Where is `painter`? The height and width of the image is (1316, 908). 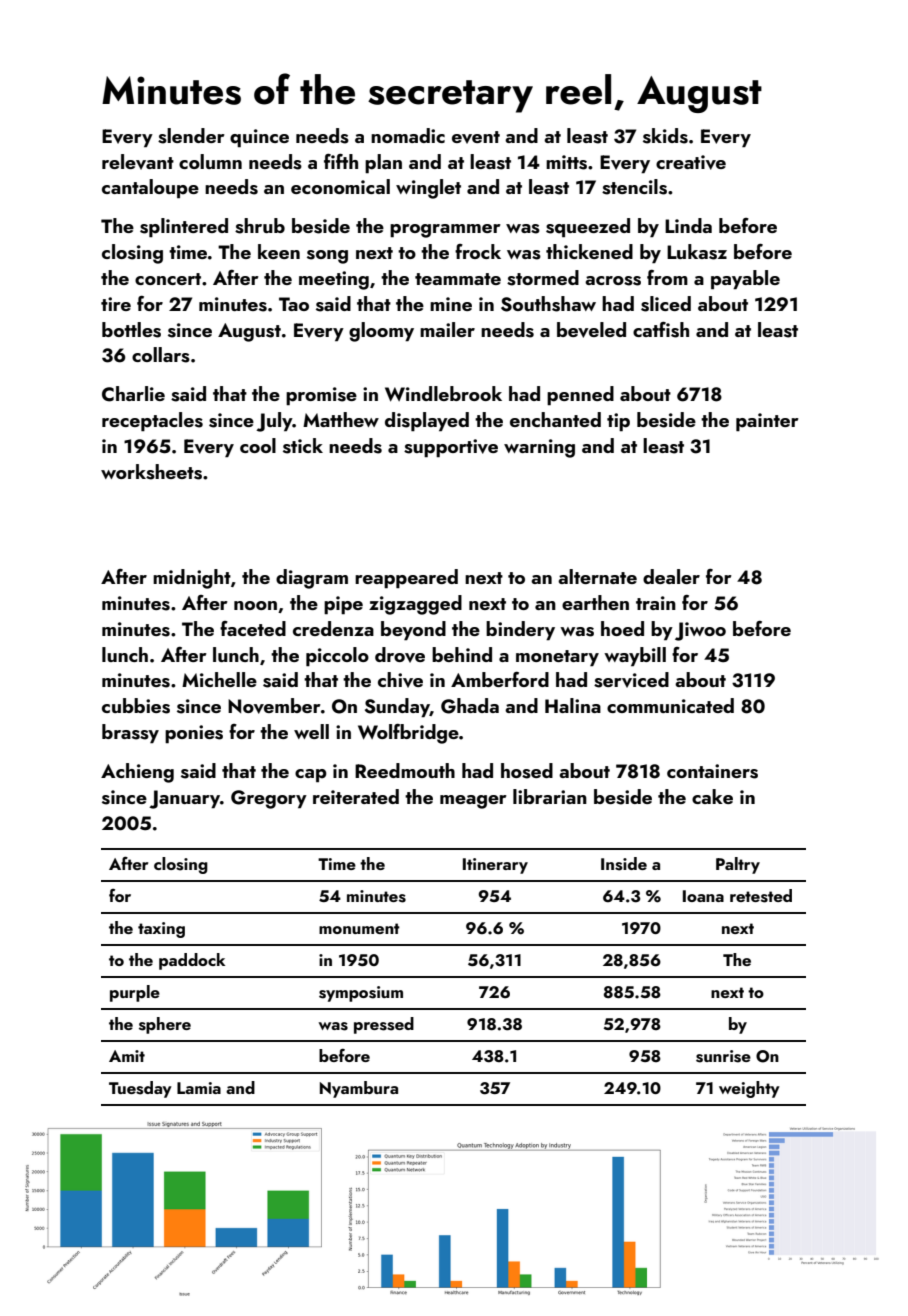
painter is located at coordinates (767, 422).
